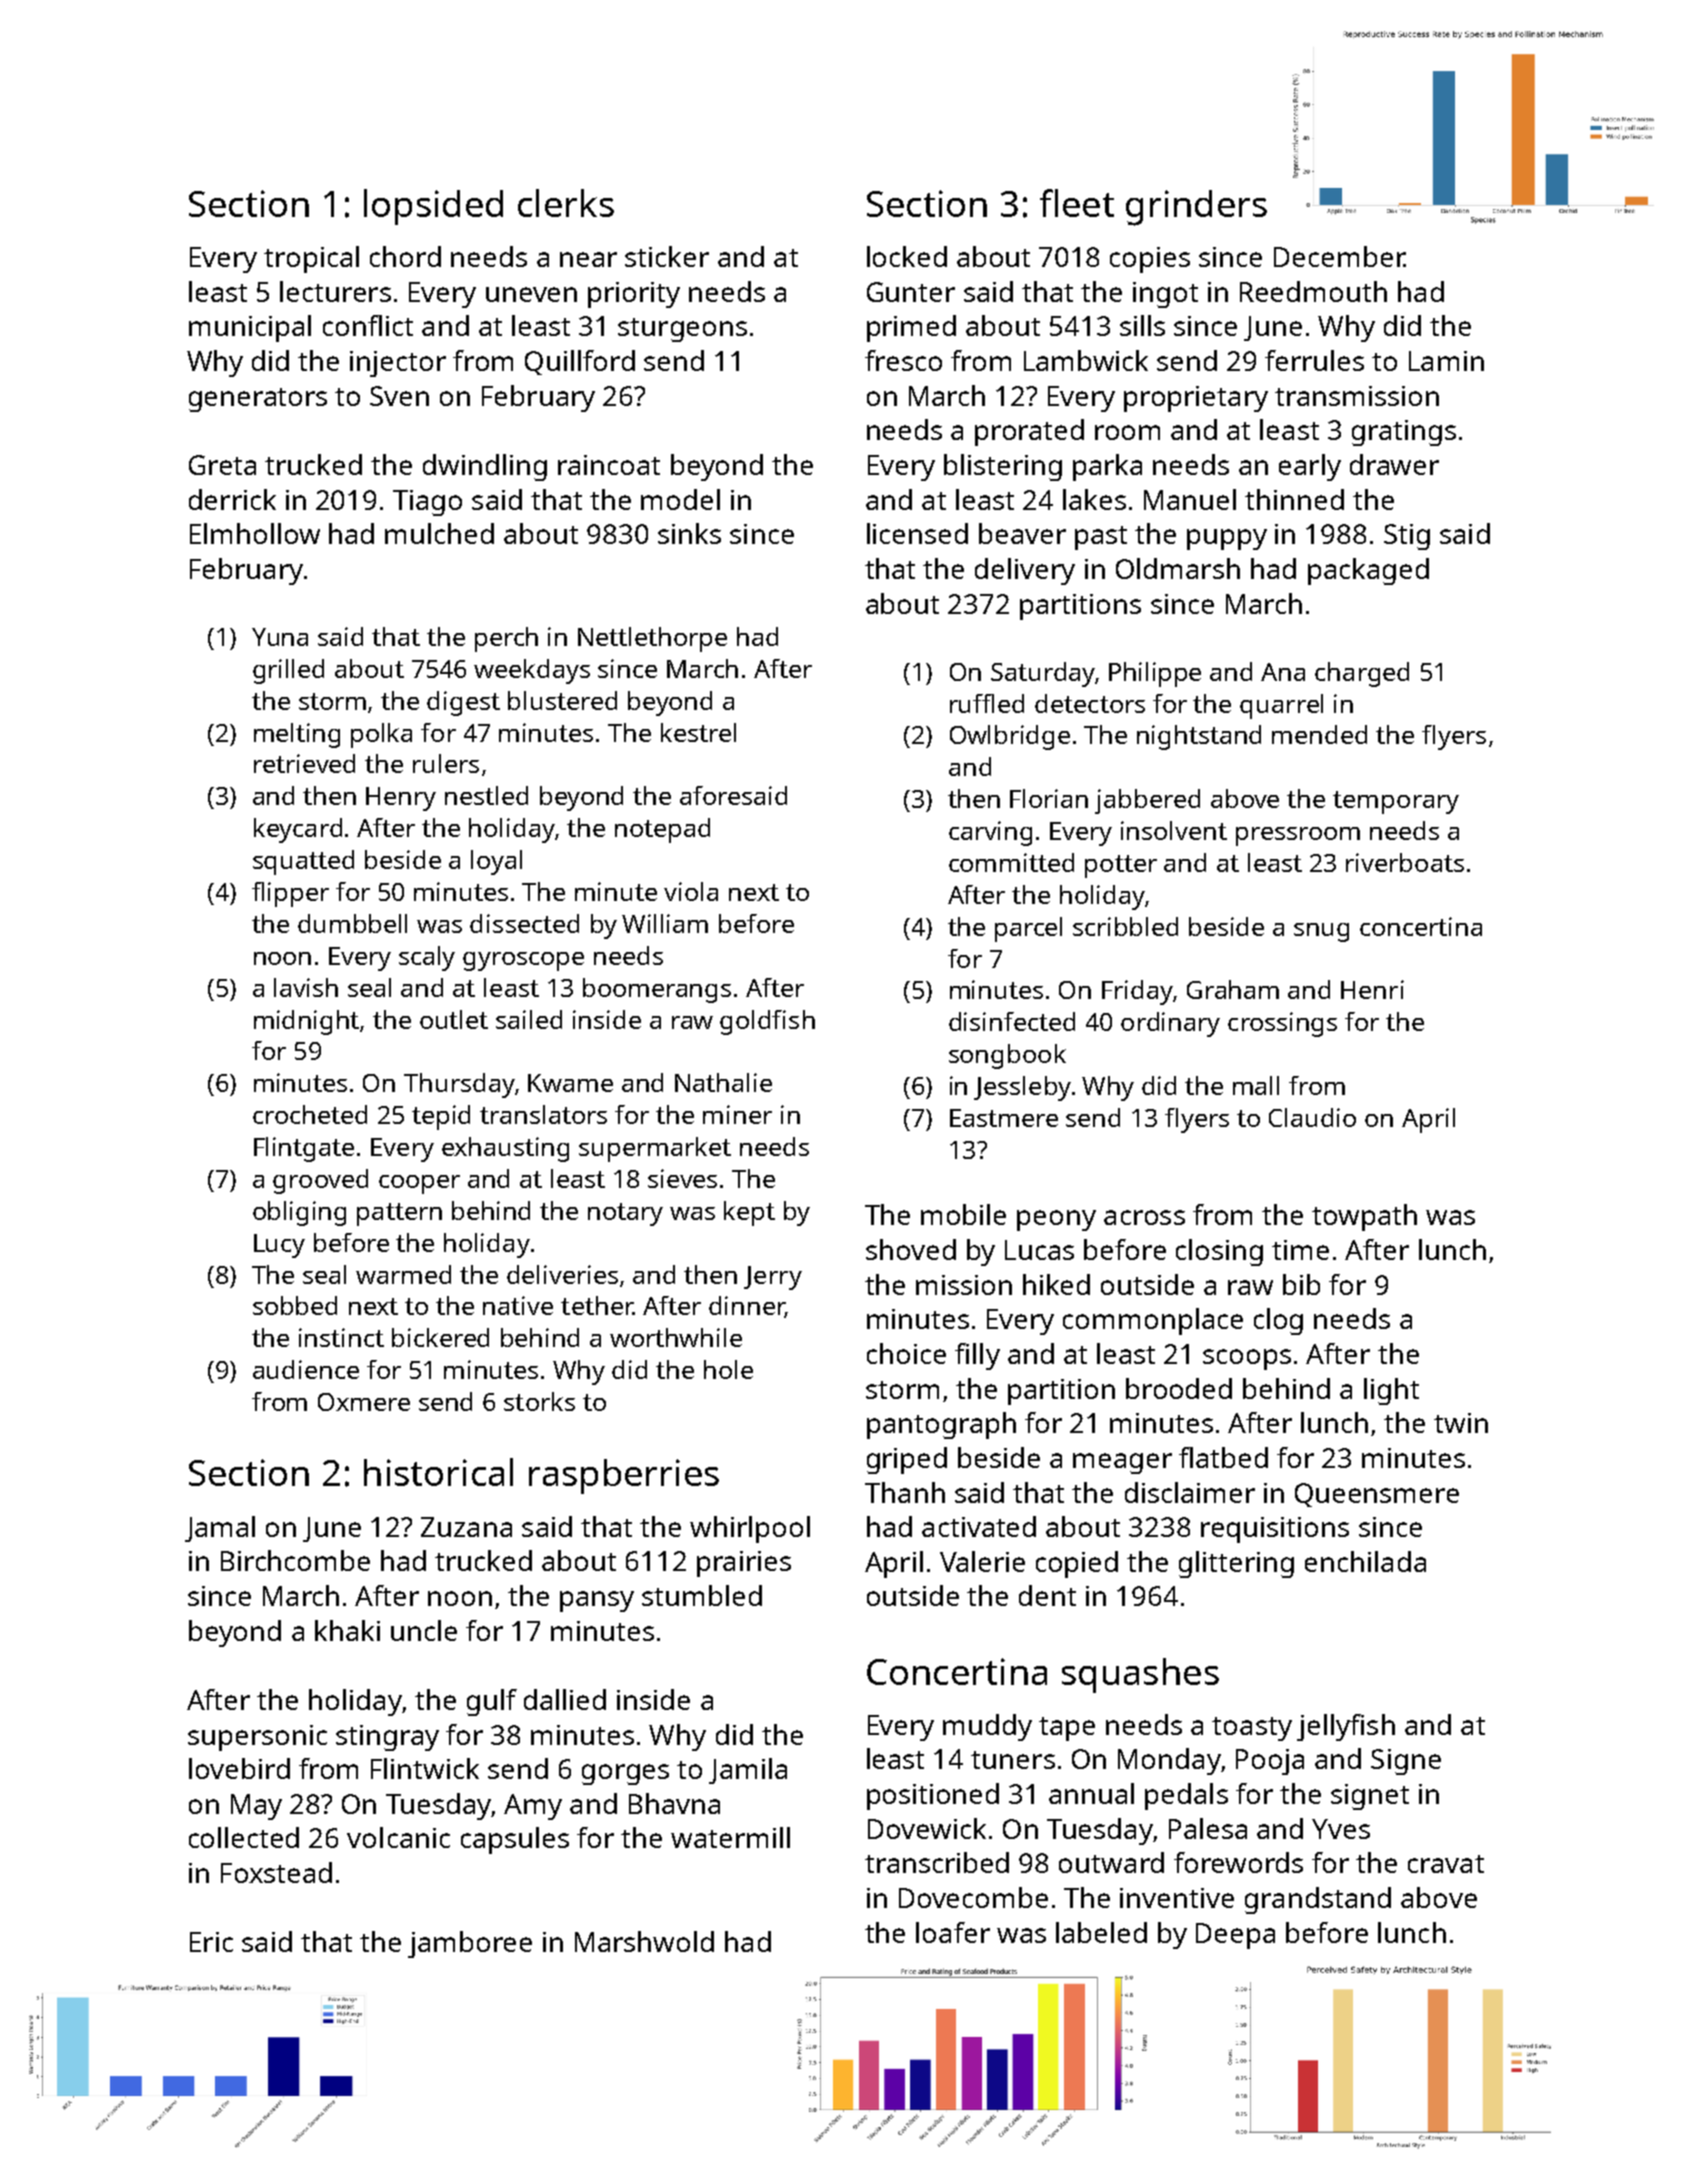  I want to click on disinfected, so click(1012, 1021).
